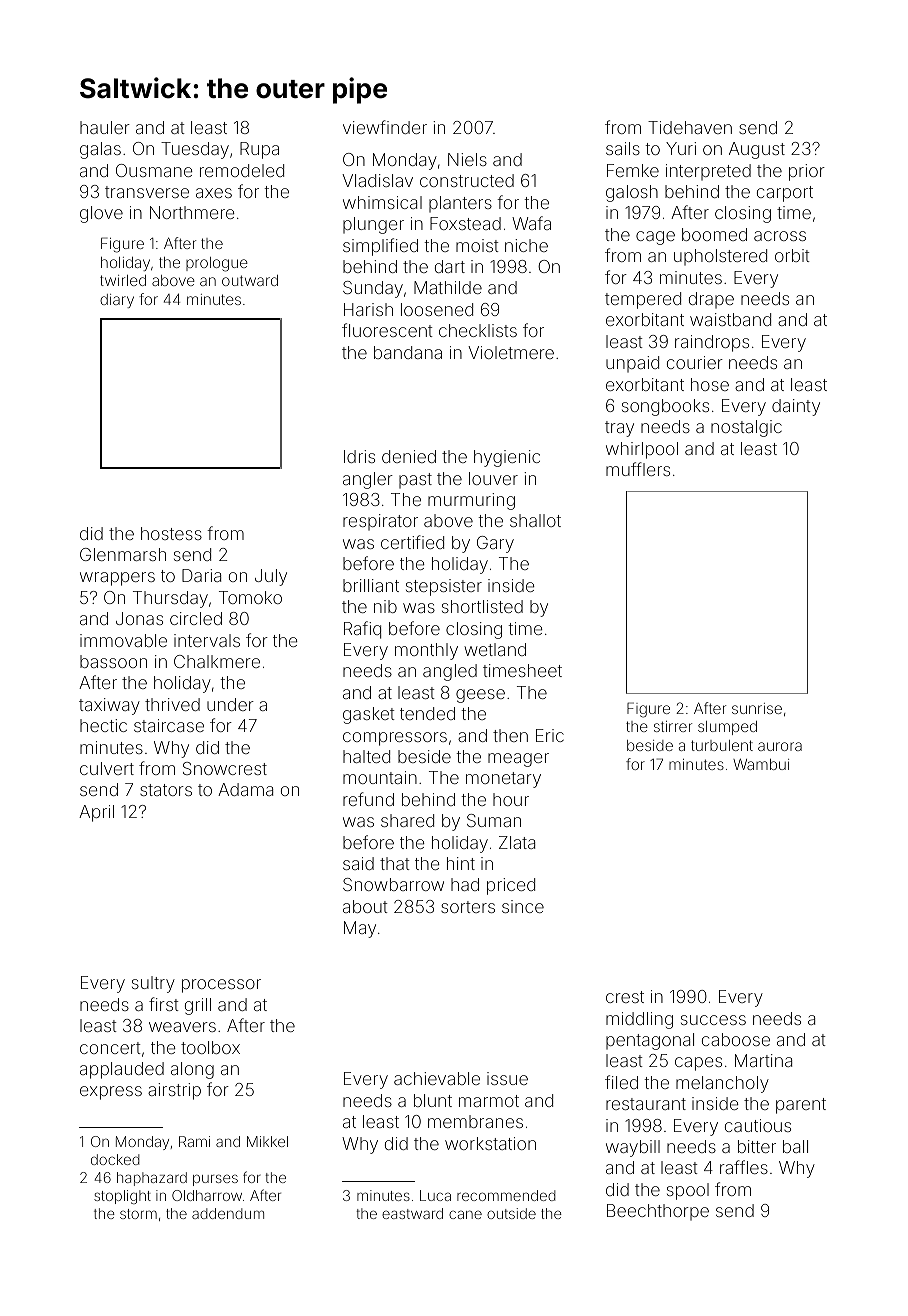 This screenshot has height=1316, width=908. What do you see at coordinates (377, 180) in the screenshot?
I see `Vladislav` at bounding box center [377, 180].
